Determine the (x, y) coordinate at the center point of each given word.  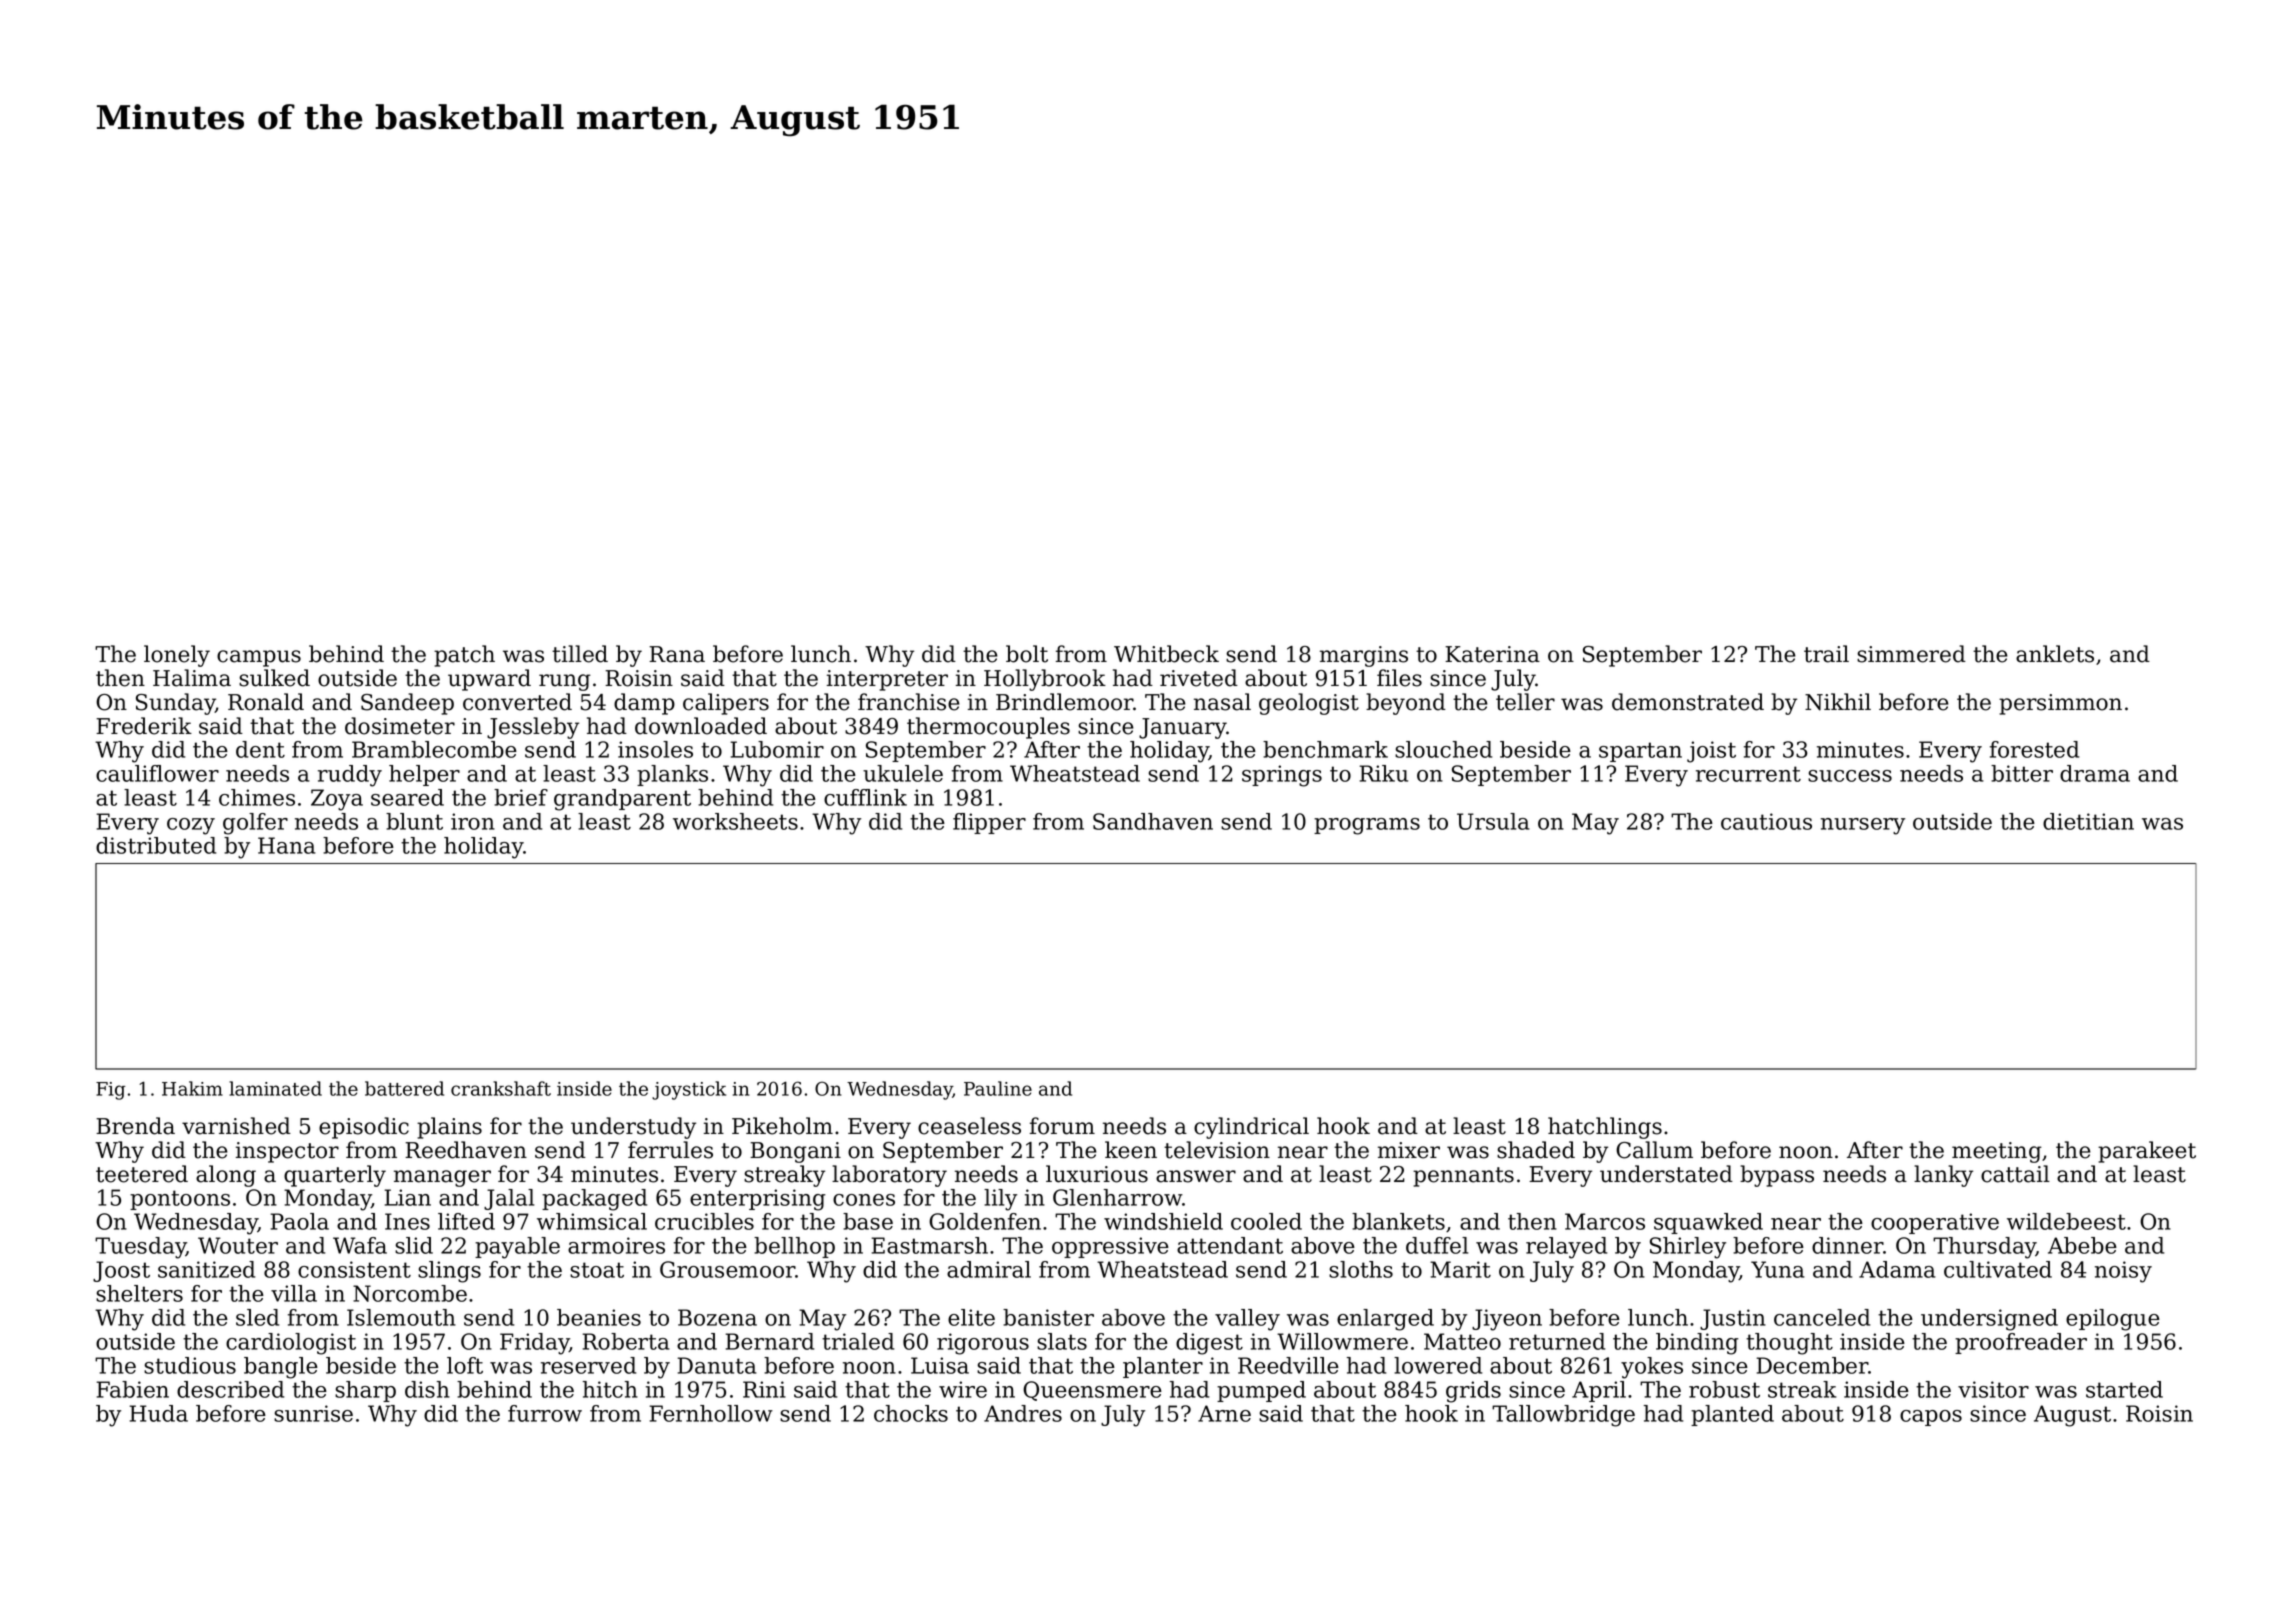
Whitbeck (1166, 654)
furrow (545, 1413)
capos (1931, 1418)
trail (1826, 654)
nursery (1863, 826)
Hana (287, 845)
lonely (177, 656)
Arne (1224, 1413)
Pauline (998, 1088)
